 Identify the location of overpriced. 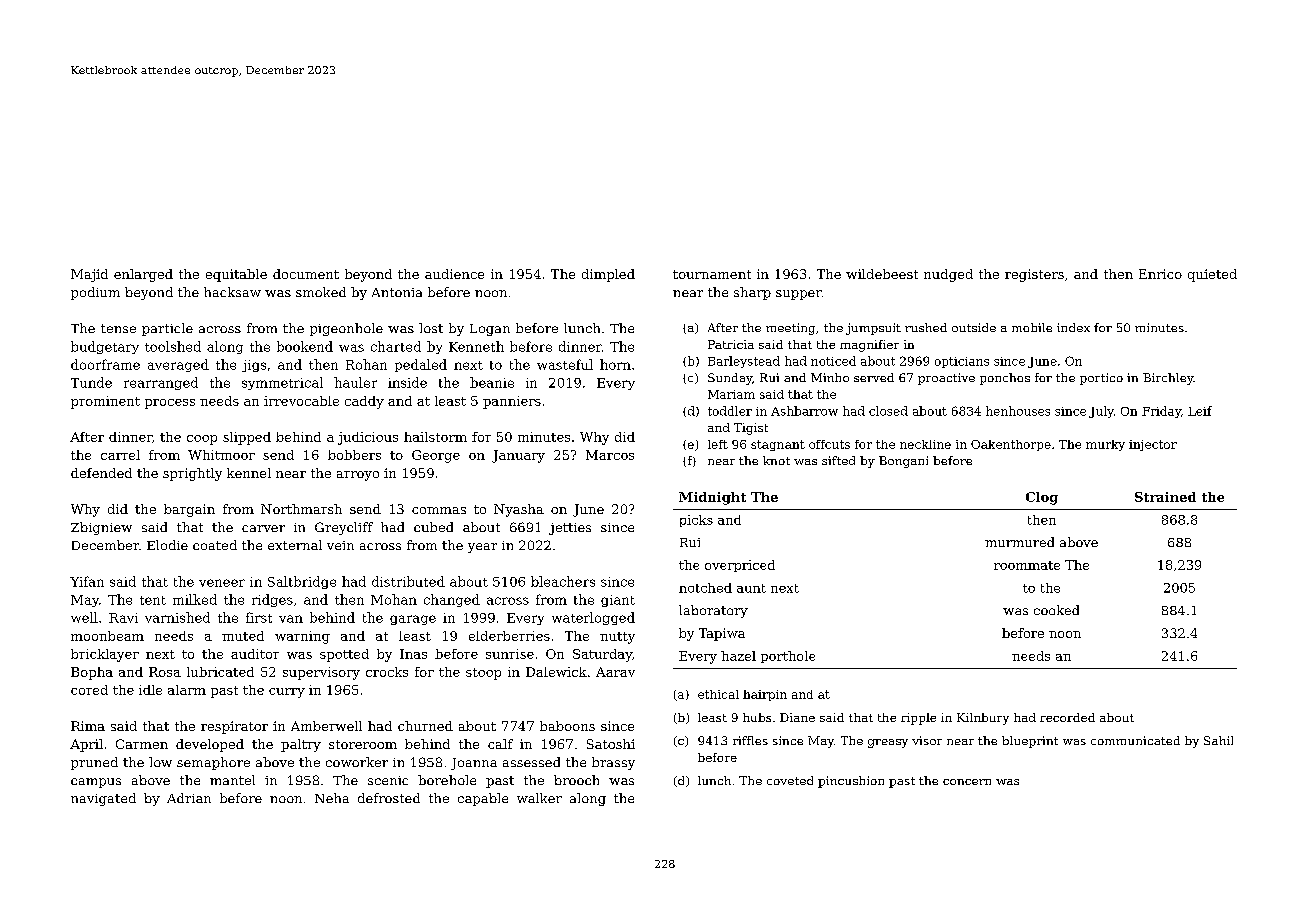
(740, 566).
